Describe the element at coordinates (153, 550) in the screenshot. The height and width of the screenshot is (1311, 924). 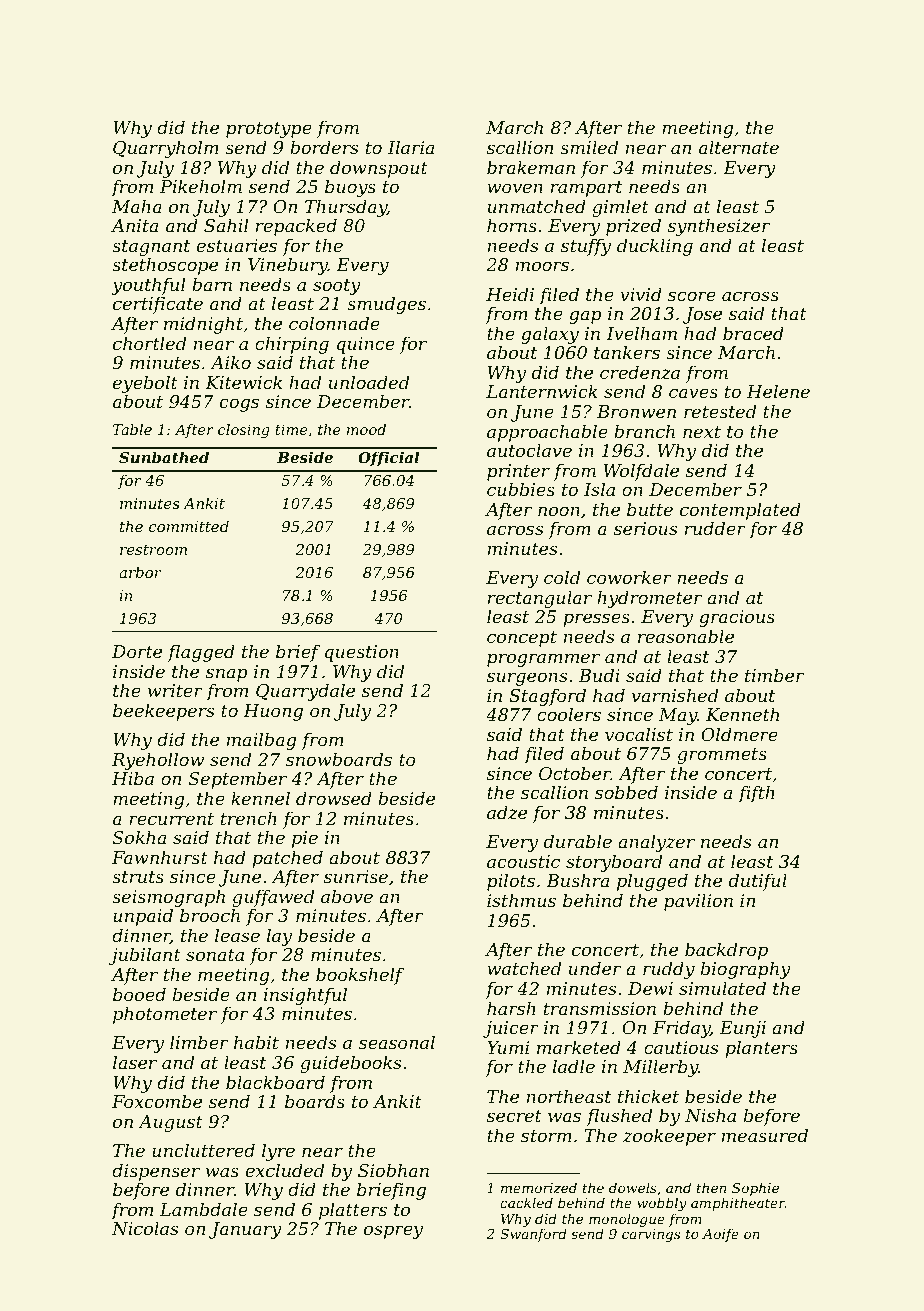
I see `restroom` at that location.
